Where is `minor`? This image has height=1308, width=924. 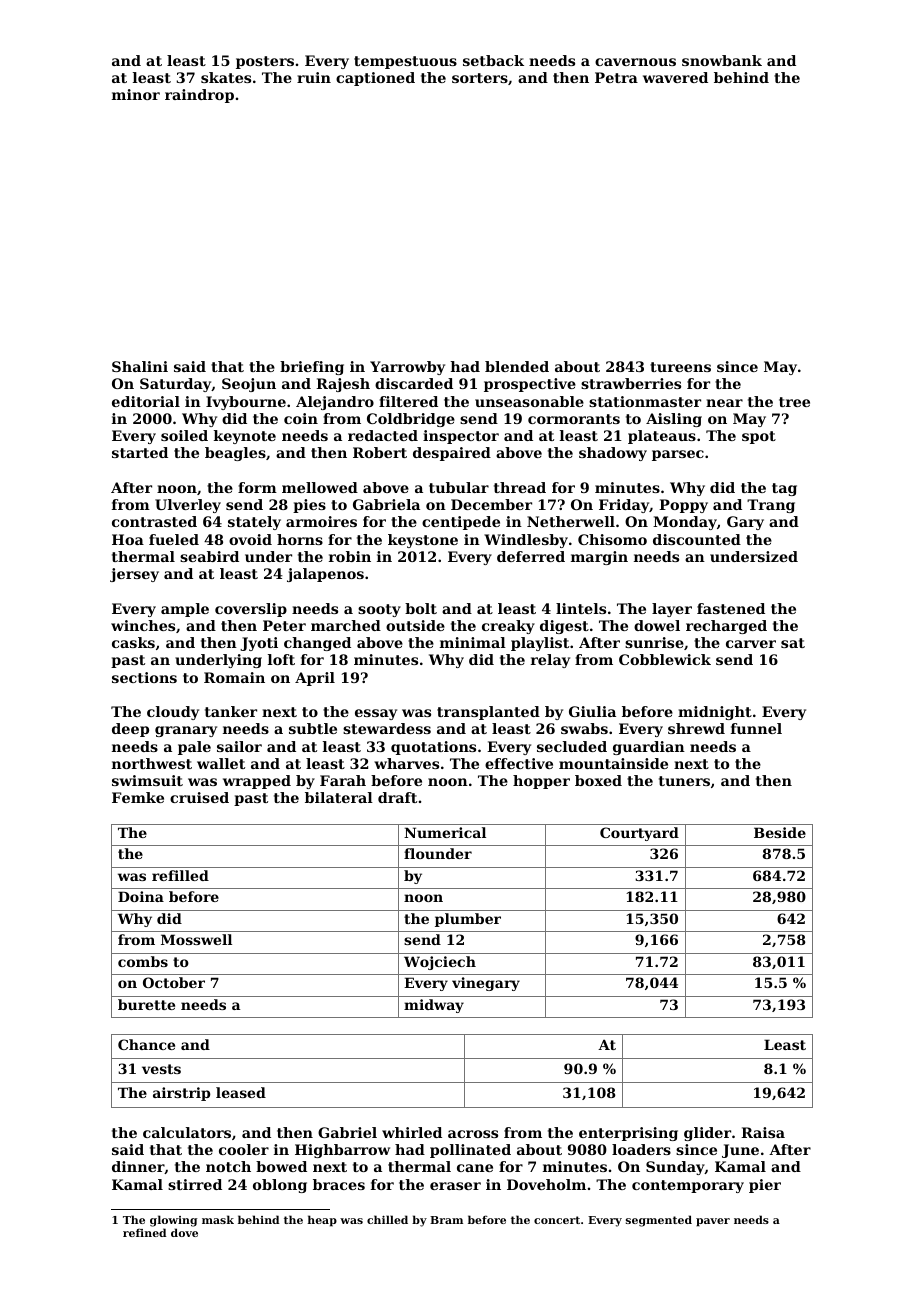
minor is located at coordinates (136, 94).
